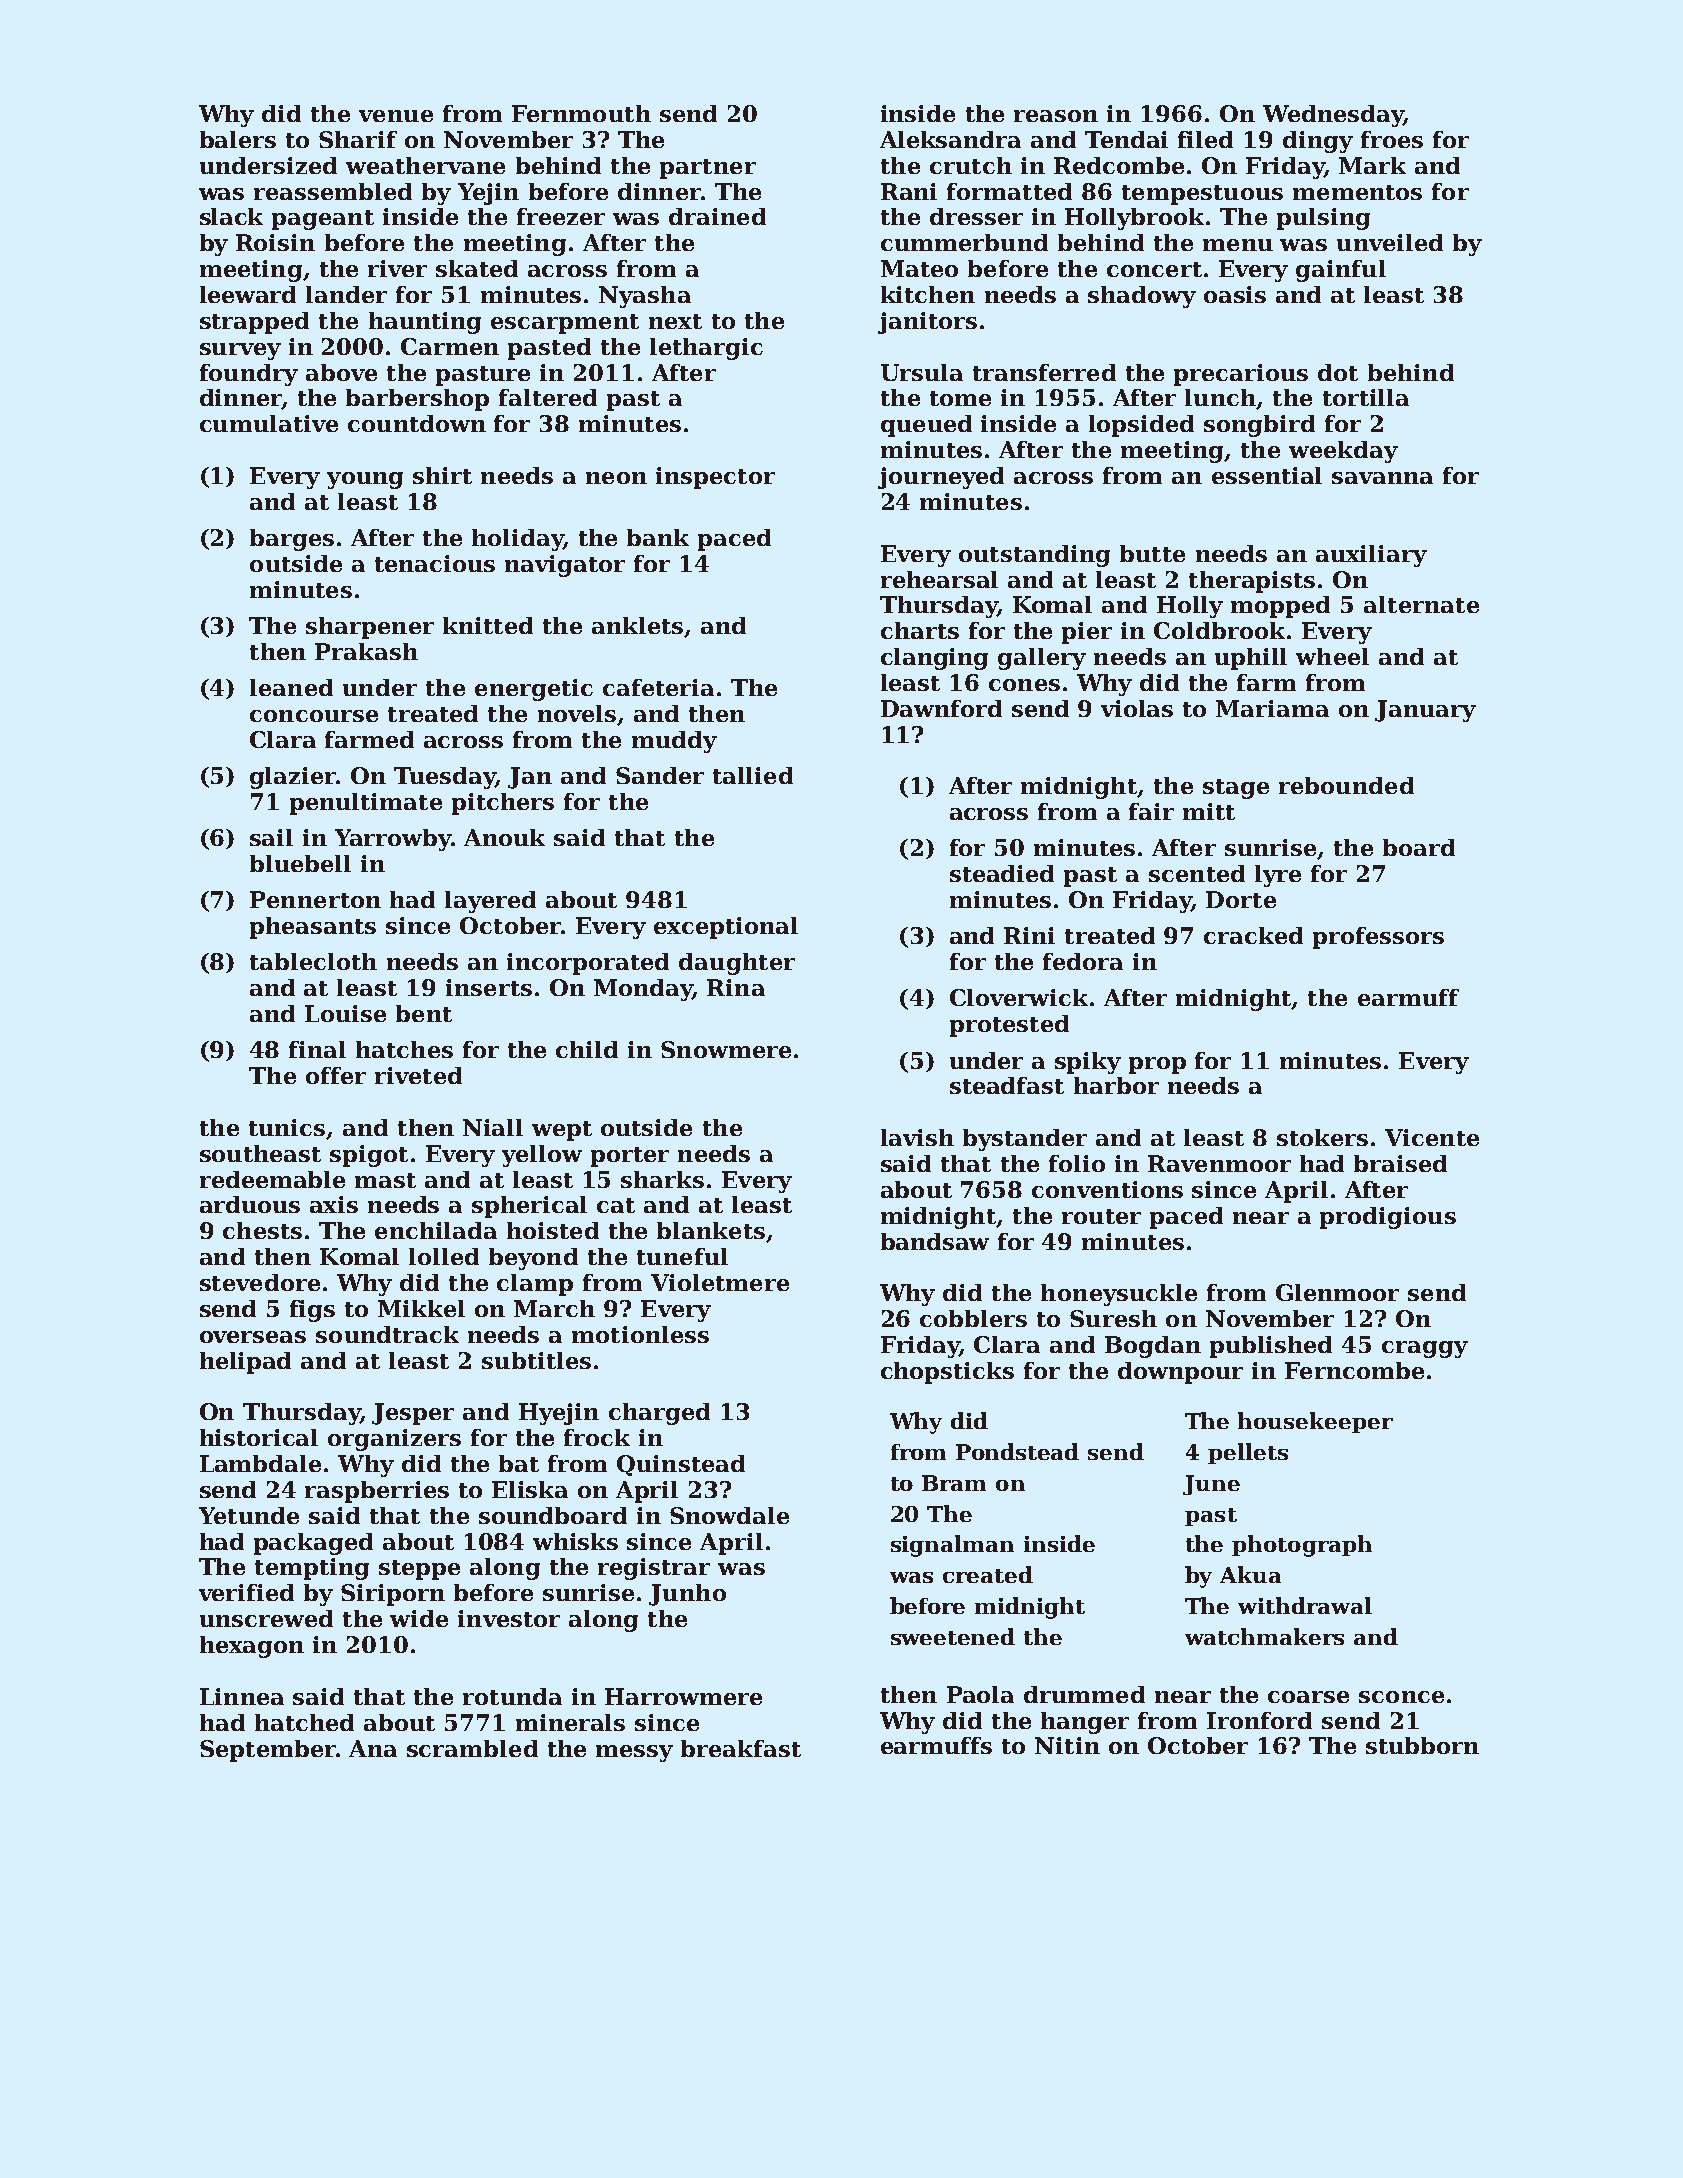 This document has height=2178, width=1683. Describe the element at coordinates (950, 139) in the document. I see `Aleksandra` at that location.
